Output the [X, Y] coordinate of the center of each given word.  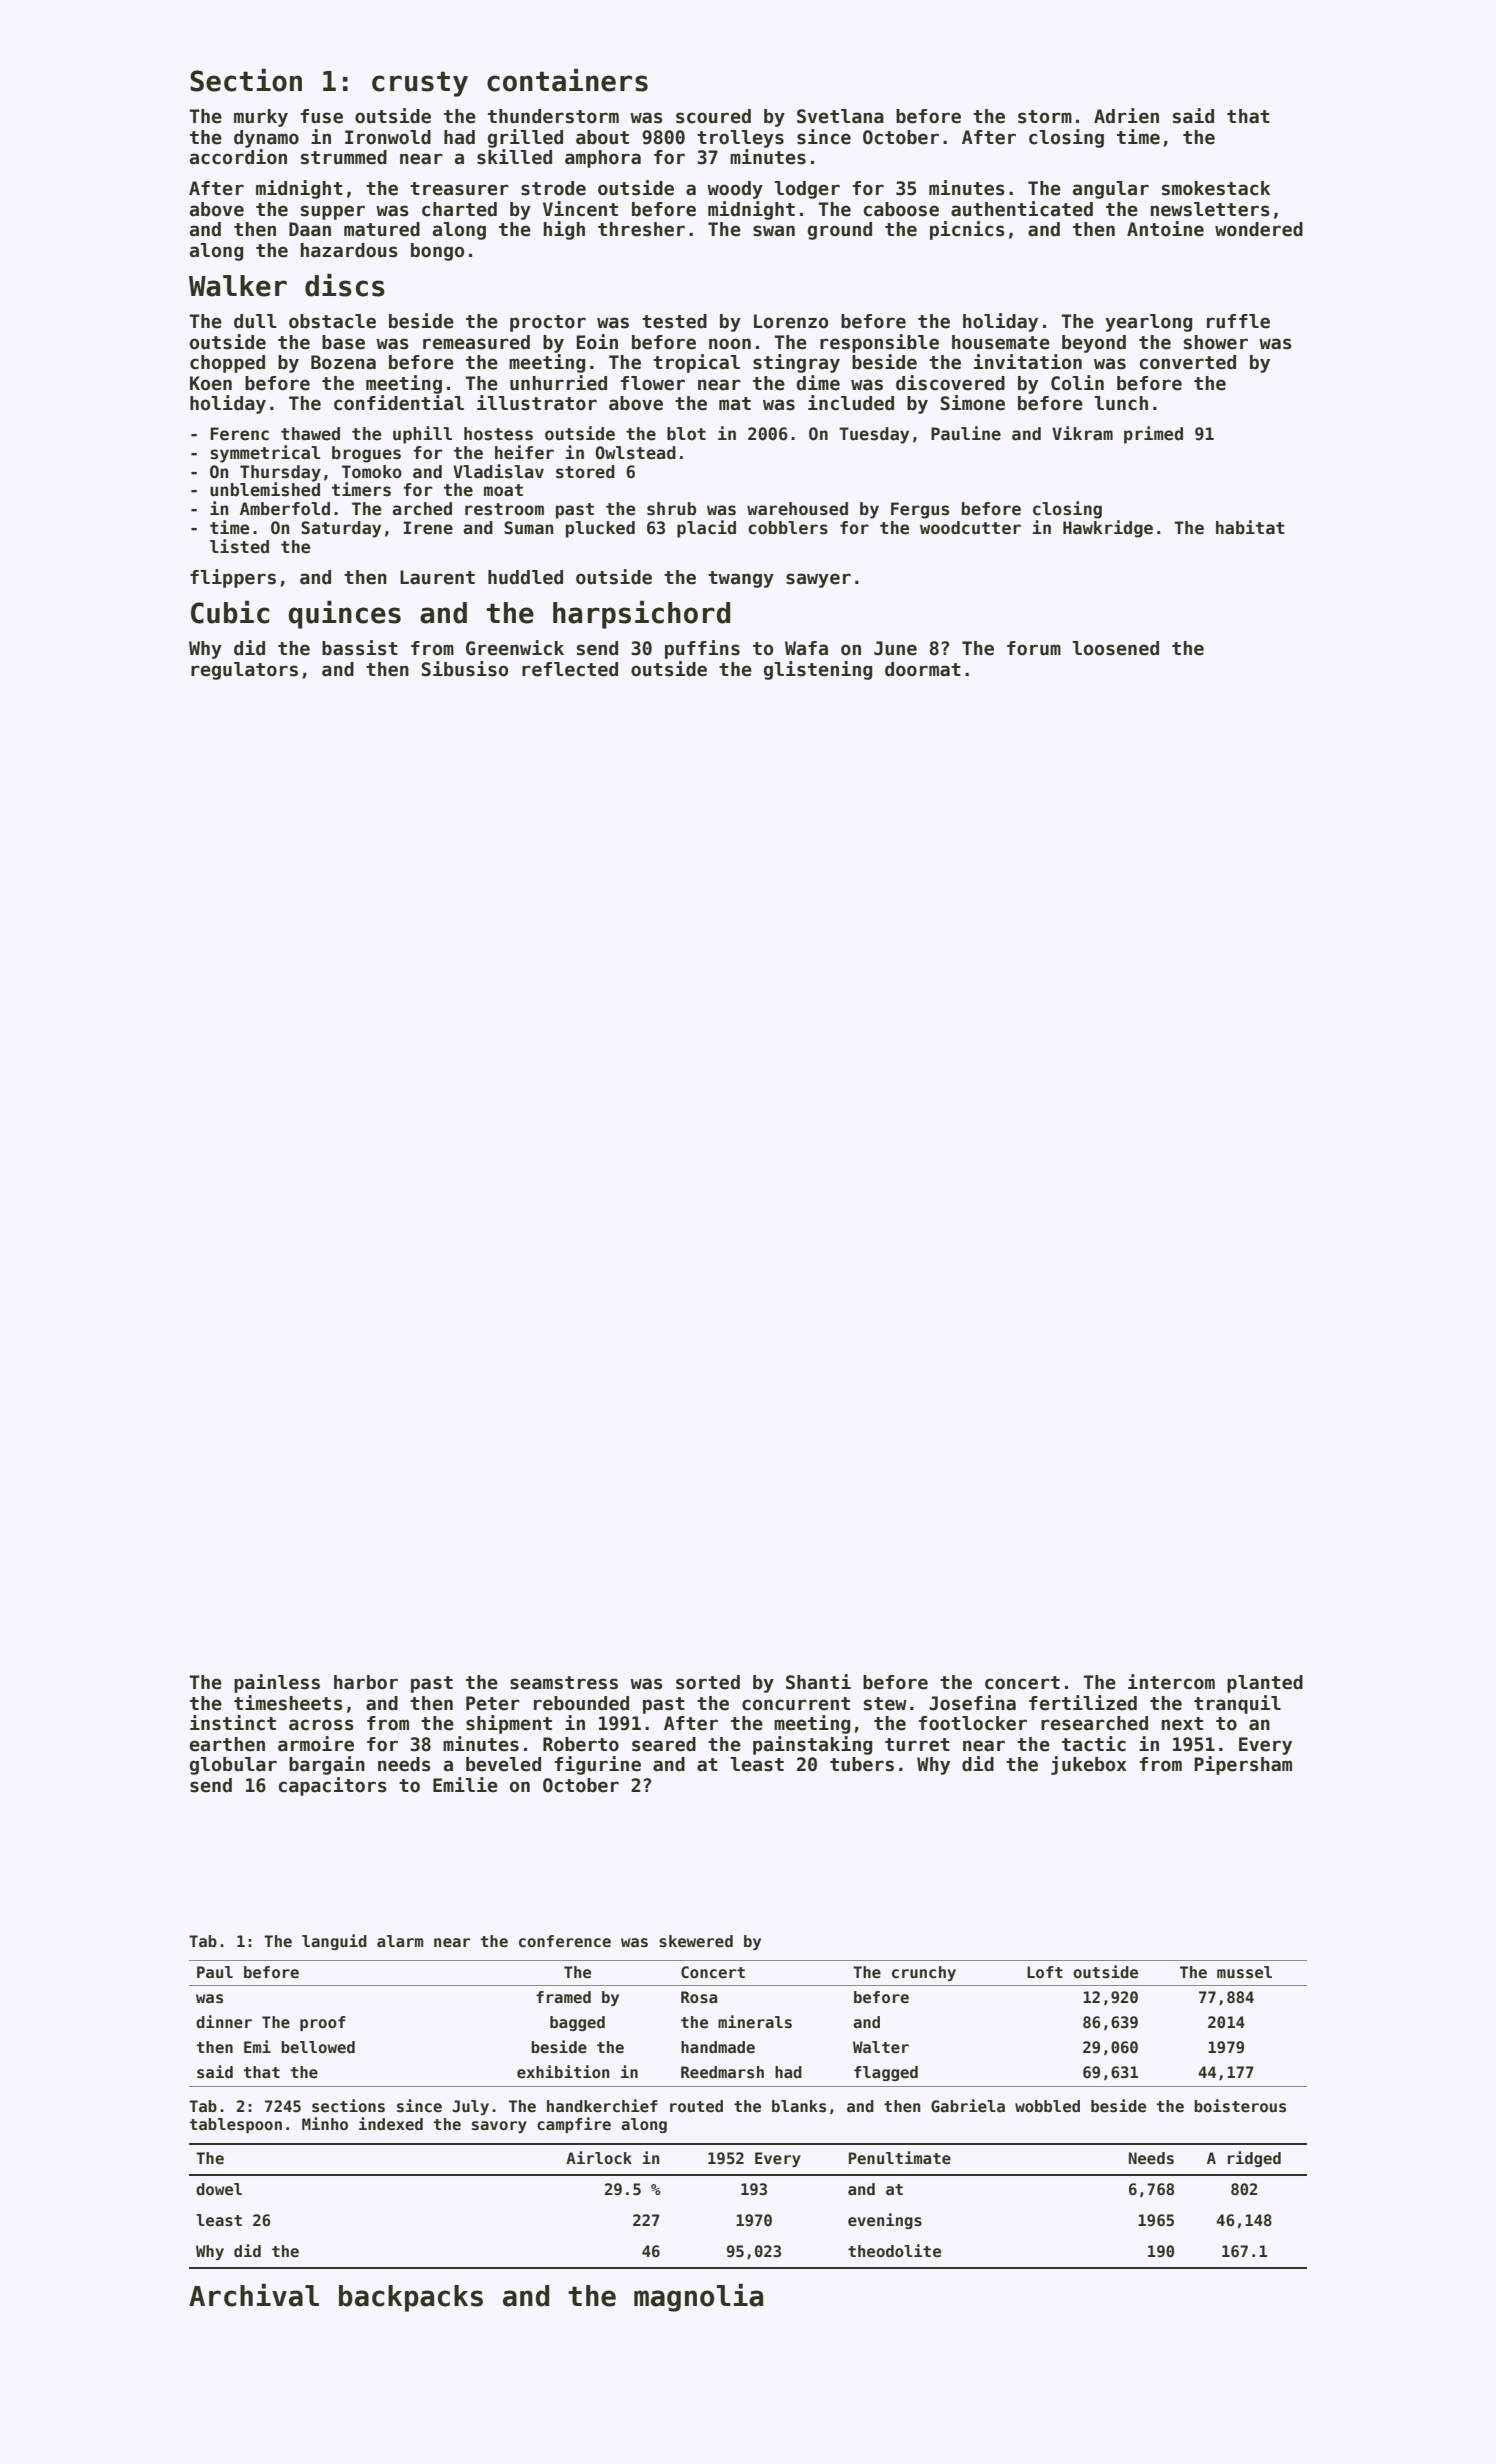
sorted [708, 1682]
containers [567, 80]
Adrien [1126, 116]
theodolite [894, 2251]
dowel [219, 2189]
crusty [420, 84]
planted [1265, 1684]
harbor [366, 1682]
